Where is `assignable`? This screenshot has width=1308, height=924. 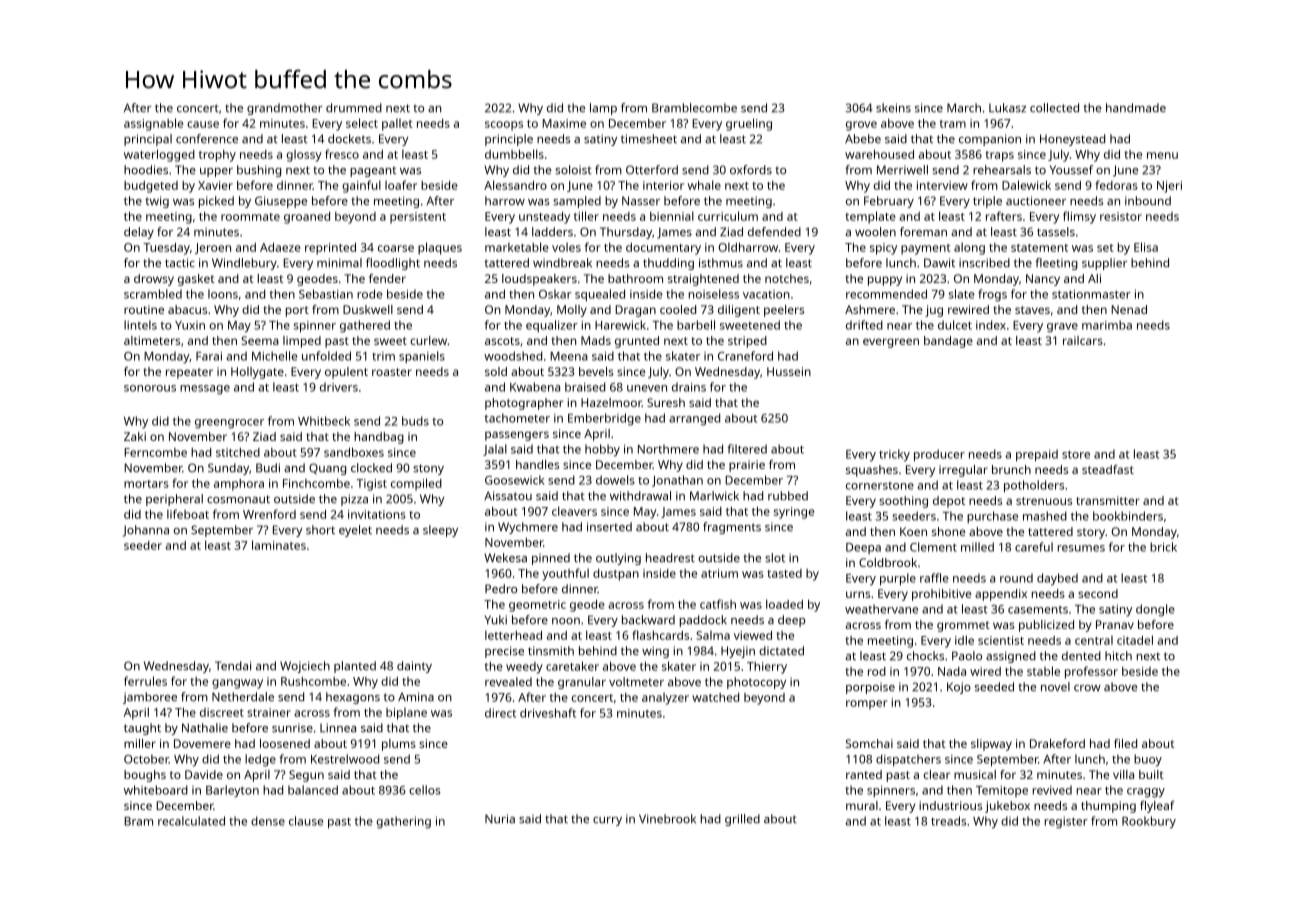
assignable is located at coordinates (153, 124).
